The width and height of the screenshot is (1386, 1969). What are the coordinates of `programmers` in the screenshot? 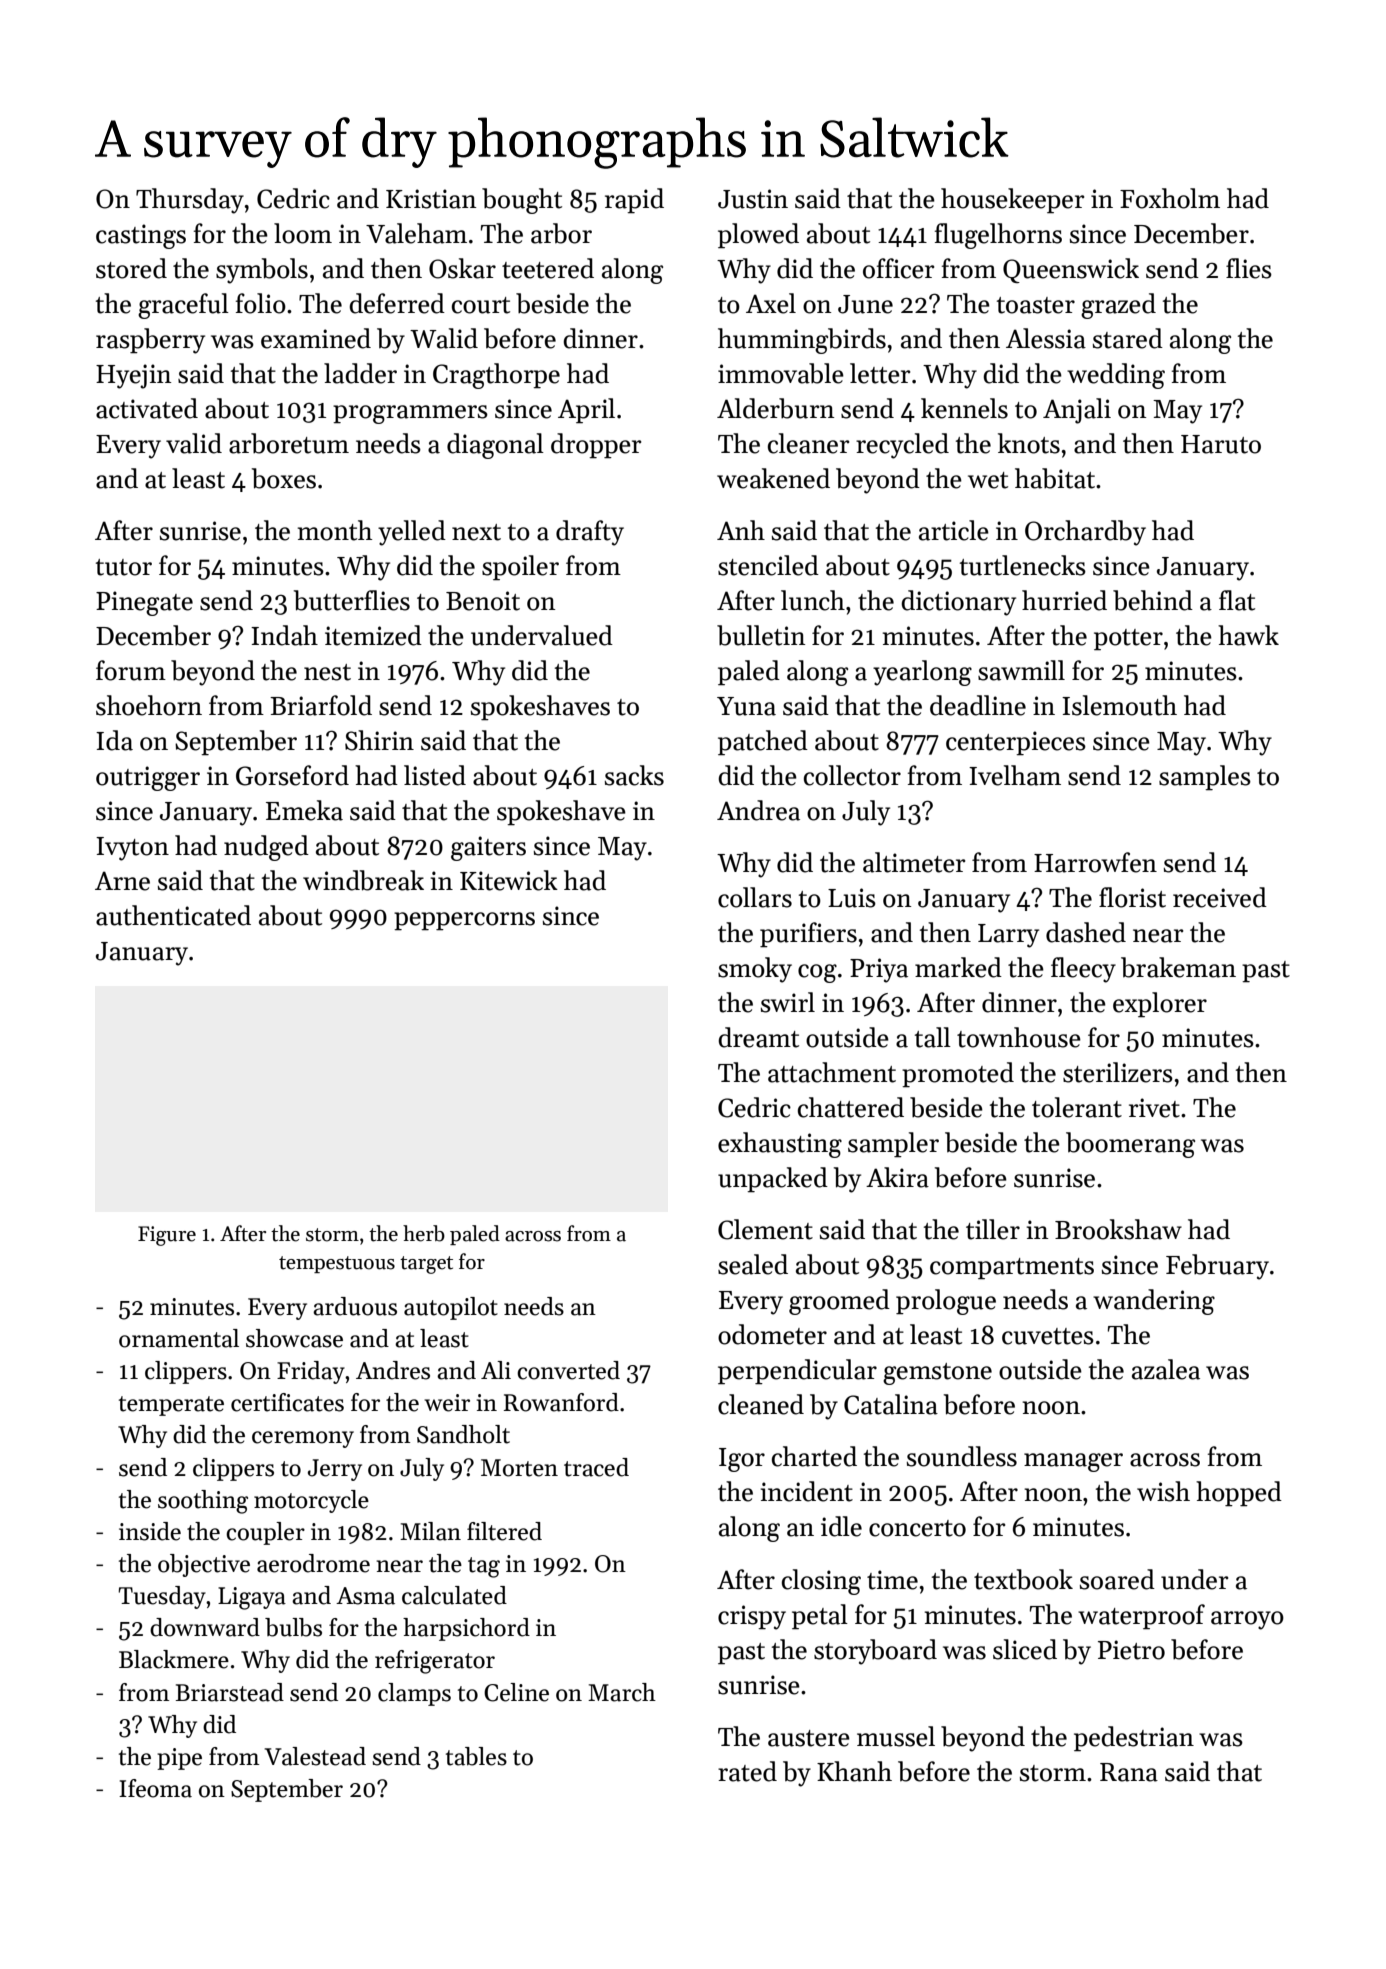 It's located at (410, 414).
